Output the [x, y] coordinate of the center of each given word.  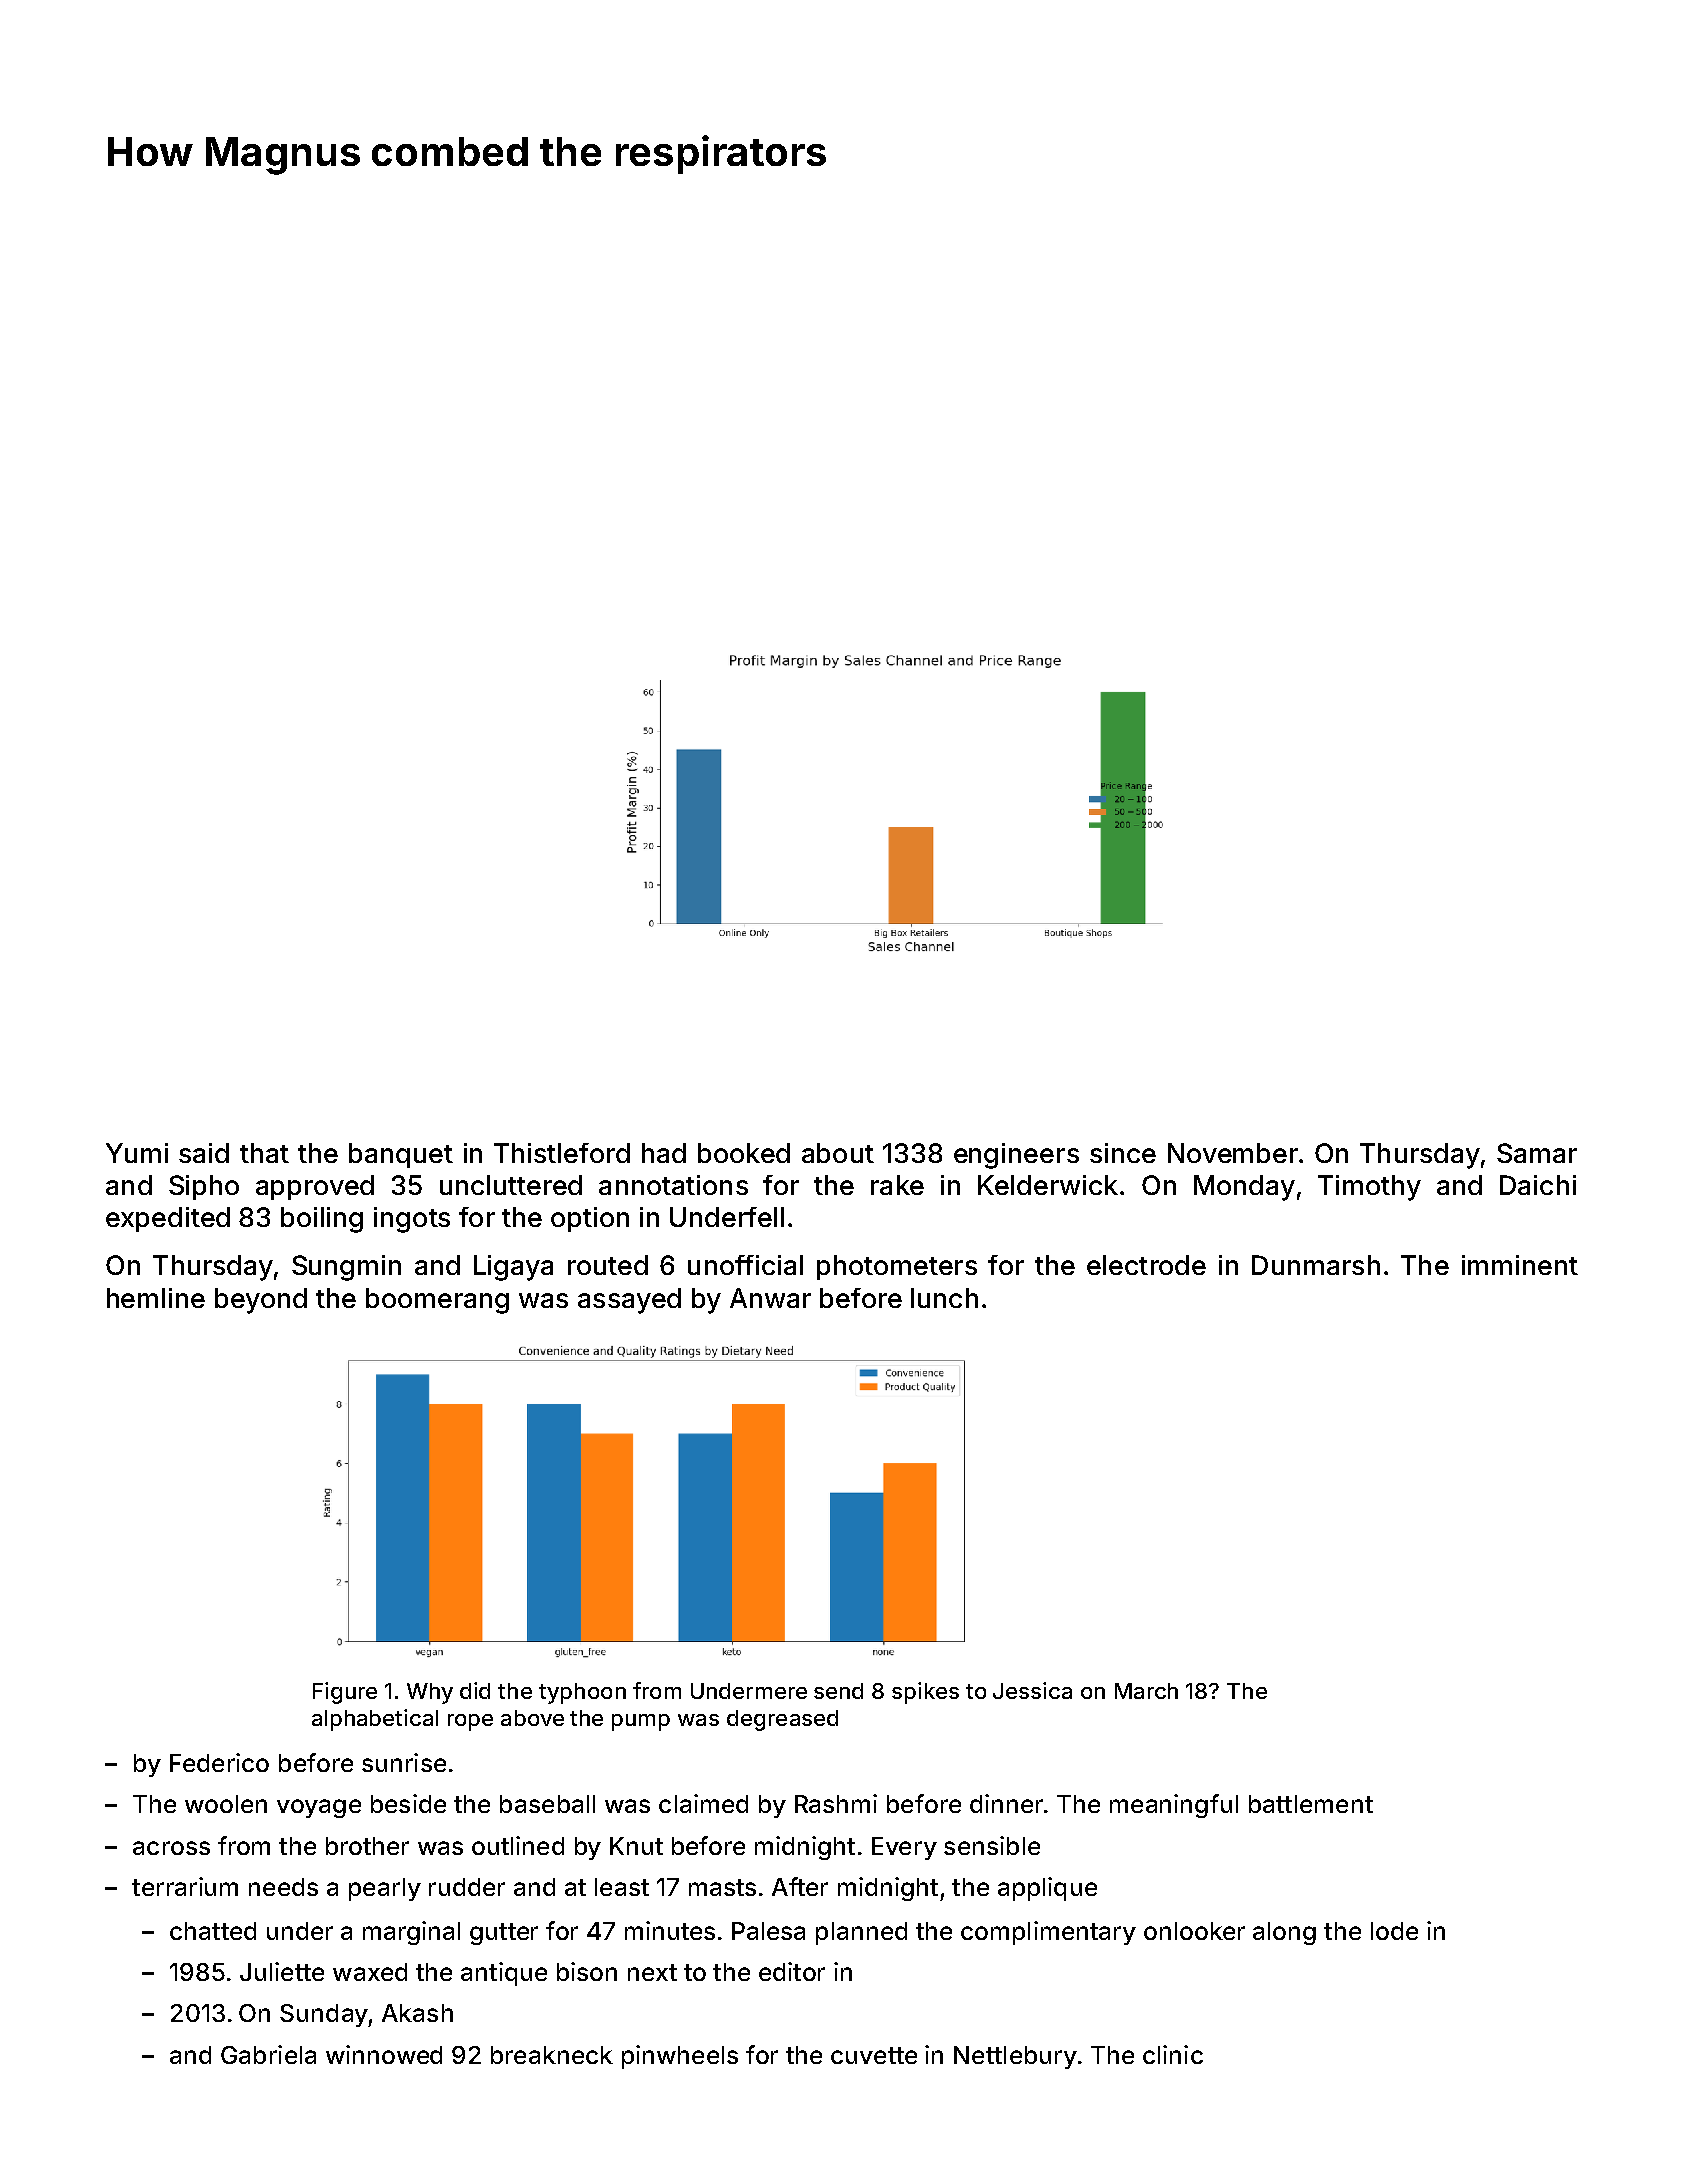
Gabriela [268, 2054]
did [475, 1690]
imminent [1520, 1265]
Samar [1537, 1153]
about [838, 1153]
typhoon [582, 1693]
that [264, 1153]
